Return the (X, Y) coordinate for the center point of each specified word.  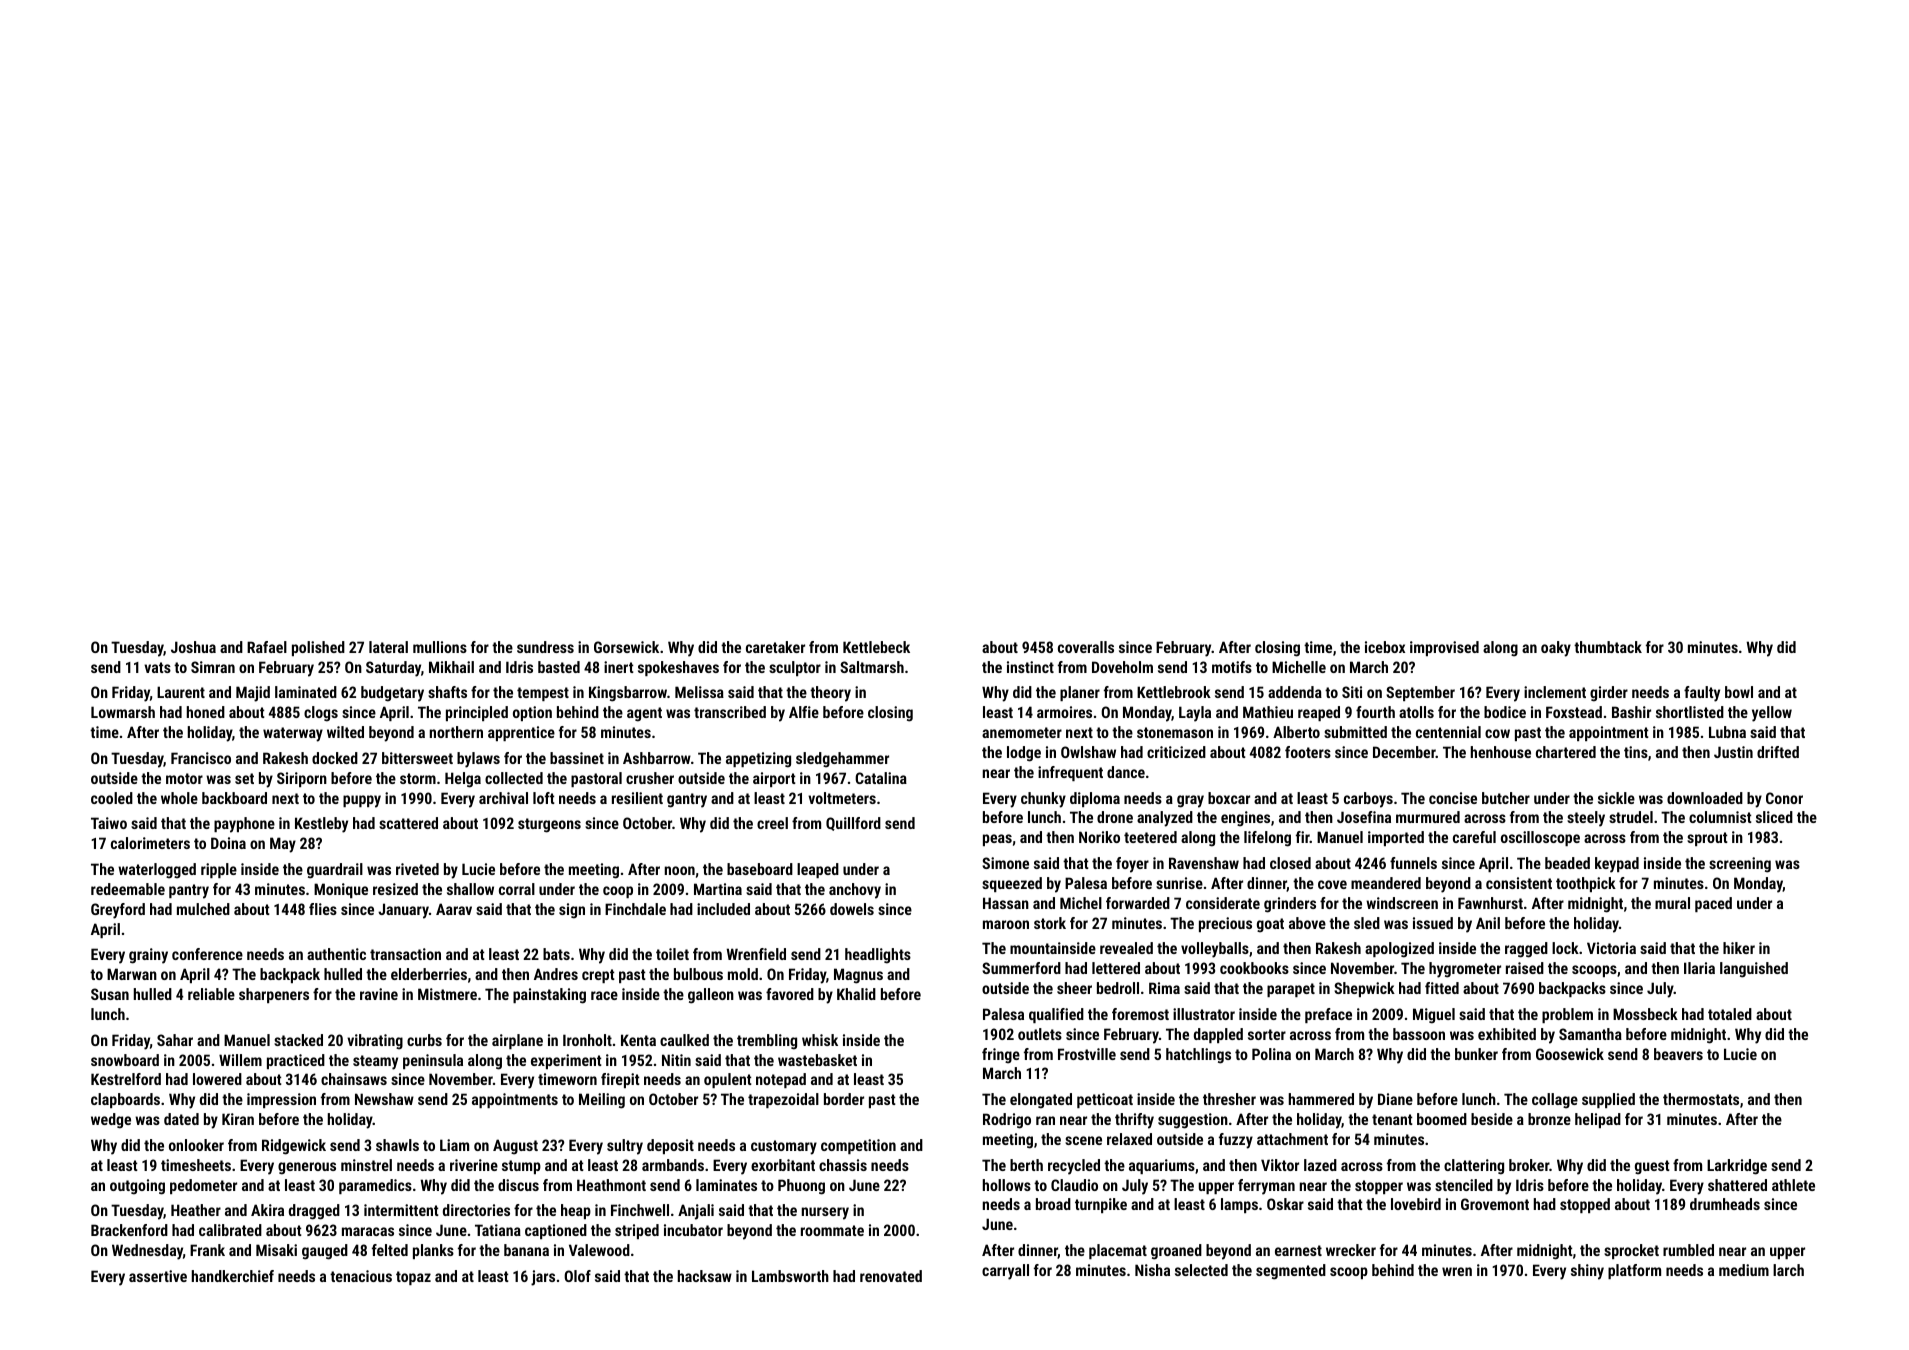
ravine (379, 994)
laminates (726, 1185)
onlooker (196, 1145)
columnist (1720, 817)
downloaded (1705, 798)
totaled (1730, 1014)
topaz (413, 1278)
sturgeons (549, 825)
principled (477, 713)
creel (772, 823)
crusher (650, 778)
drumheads (1725, 1204)
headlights (878, 956)
